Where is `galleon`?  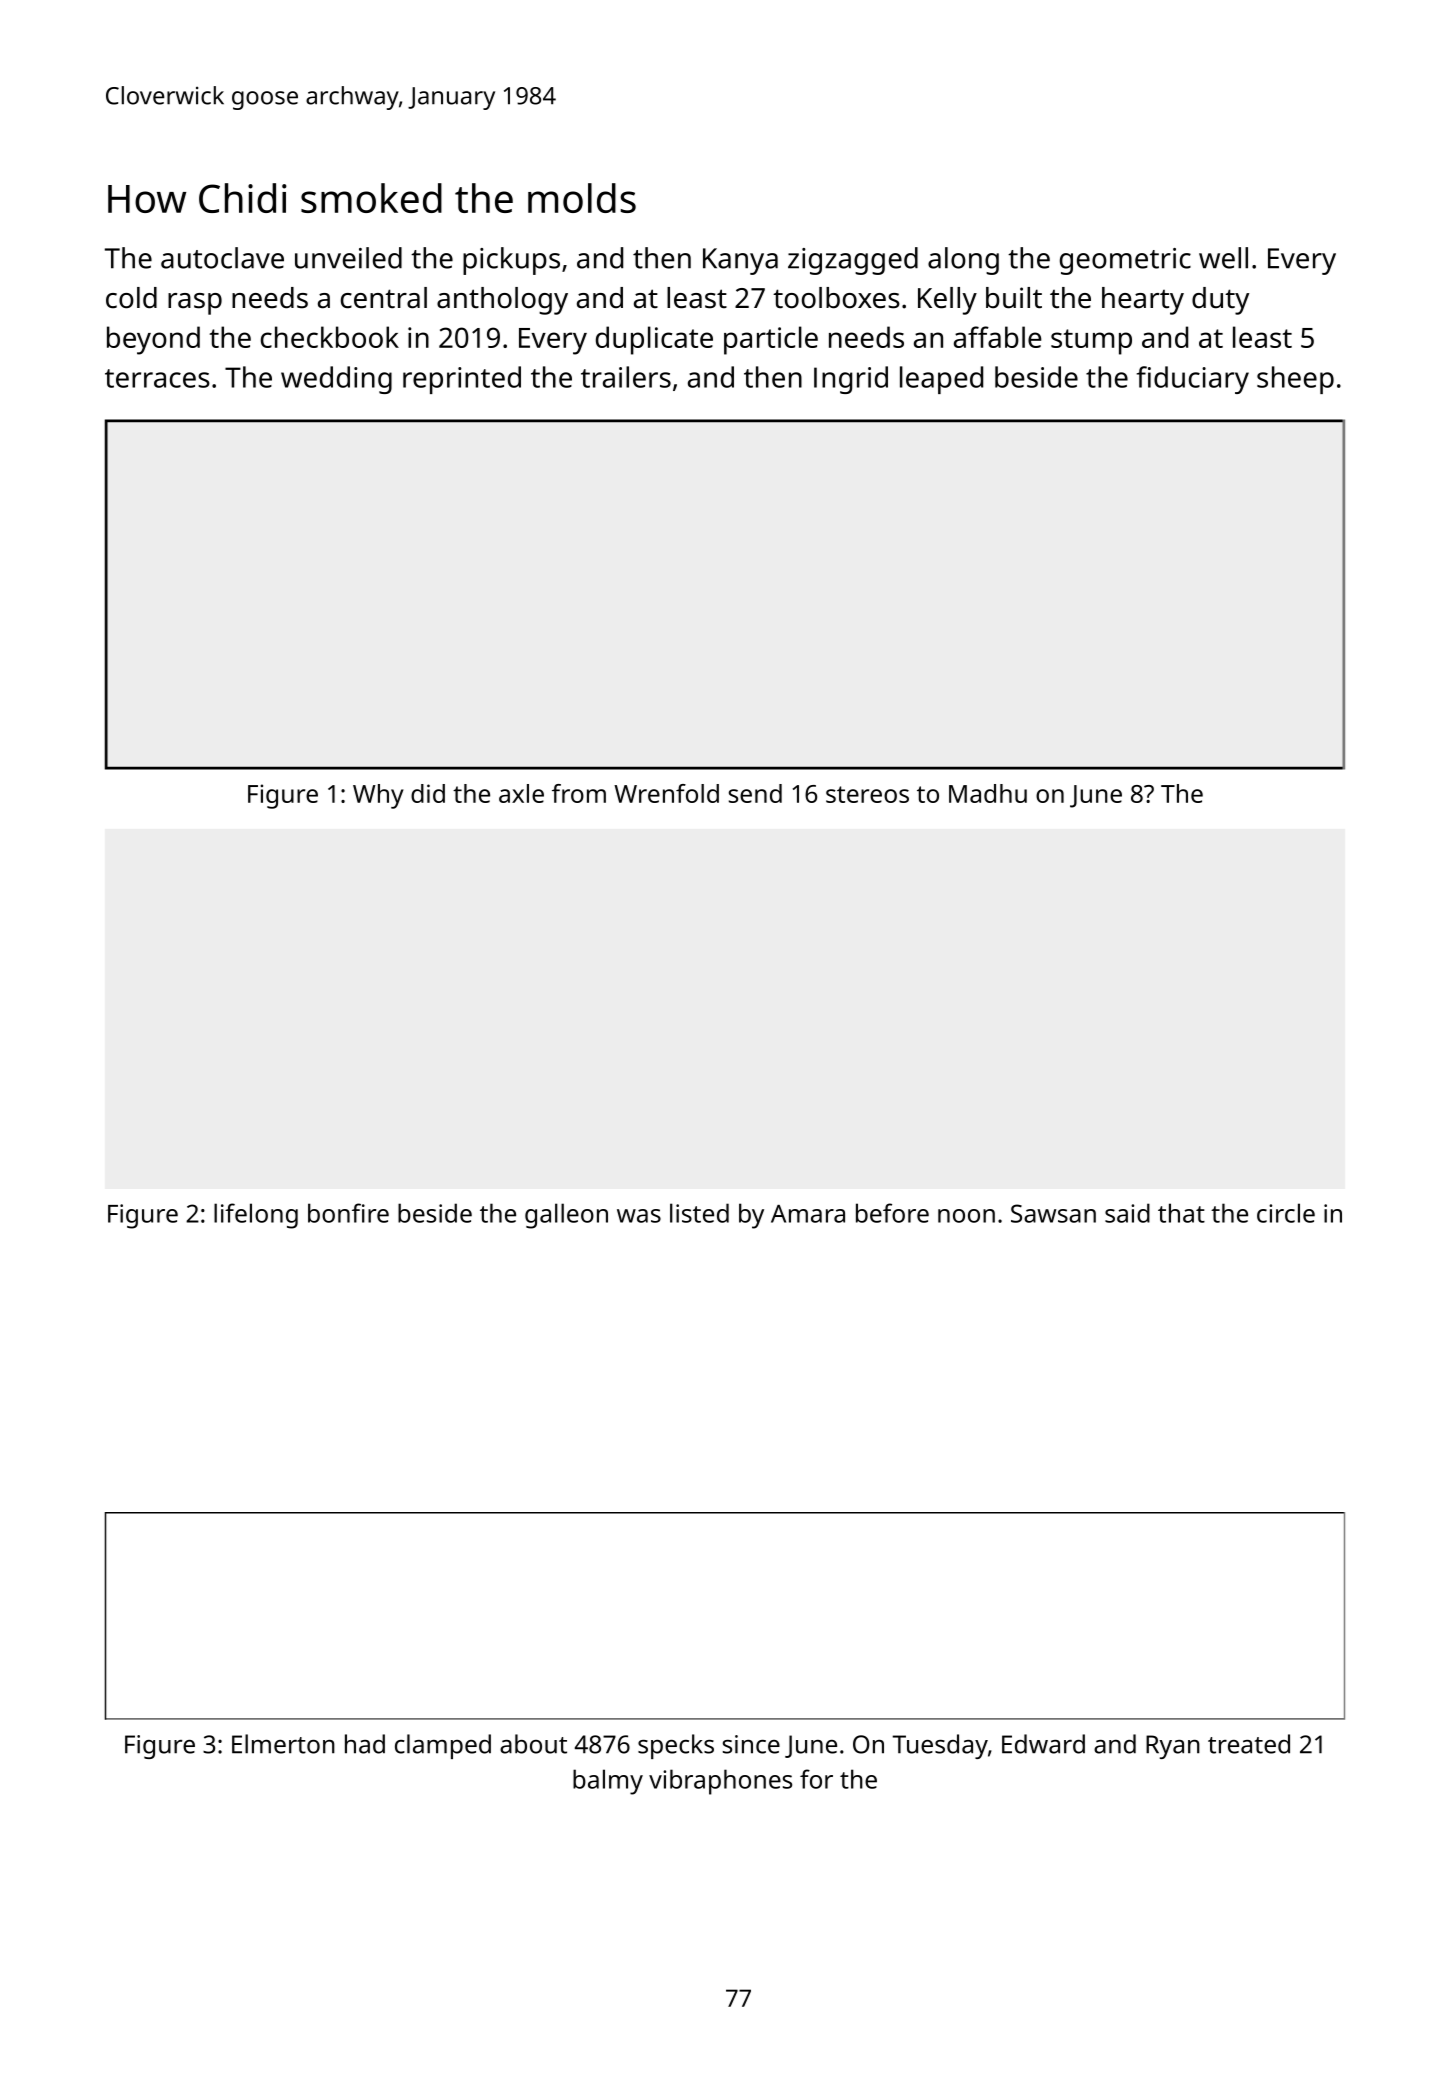
galleon is located at coordinates (566, 1216).
